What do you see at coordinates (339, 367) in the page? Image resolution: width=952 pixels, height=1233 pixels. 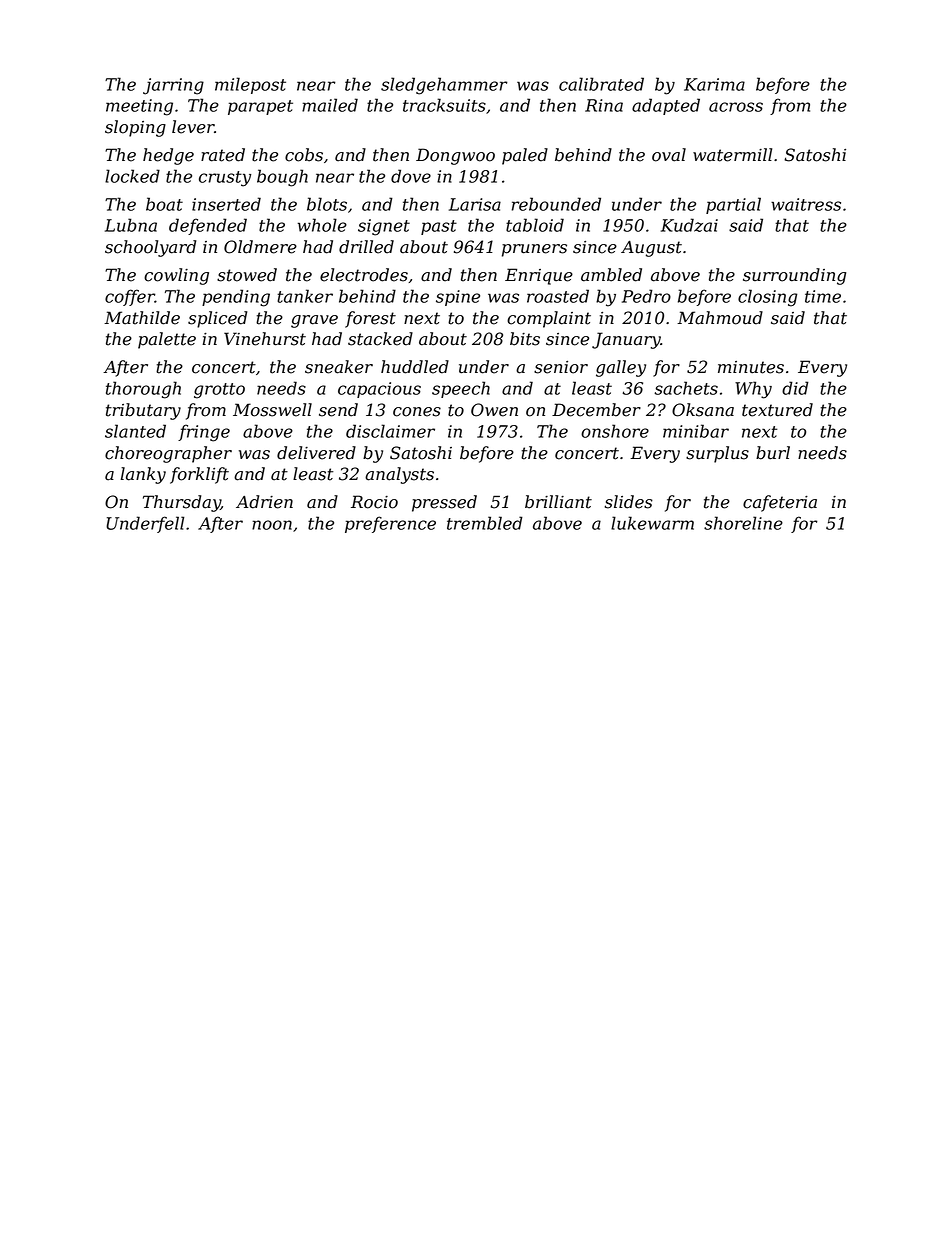 I see `sneaker` at bounding box center [339, 367].
